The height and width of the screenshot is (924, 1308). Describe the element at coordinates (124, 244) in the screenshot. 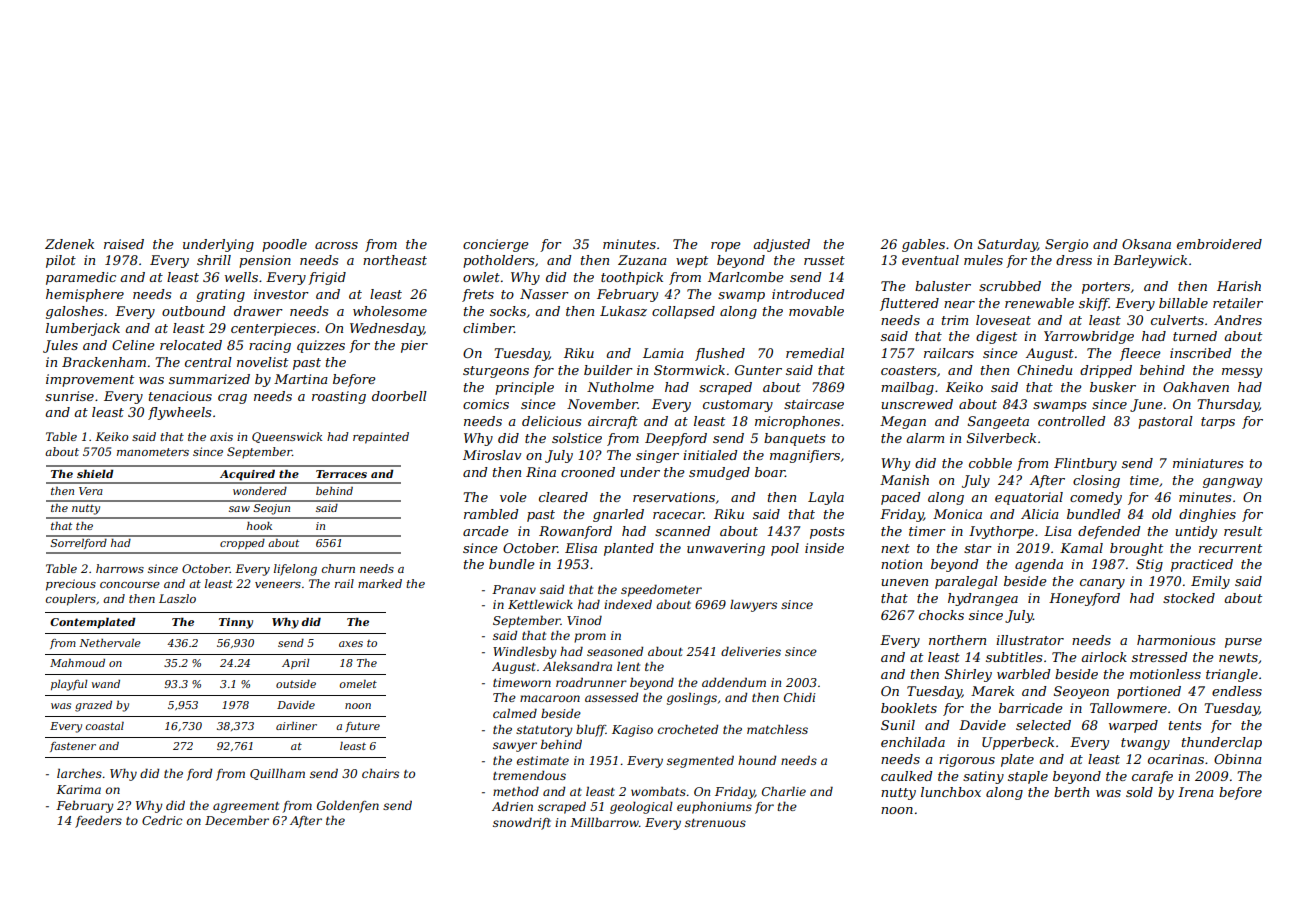

I see `raised` at that location.
